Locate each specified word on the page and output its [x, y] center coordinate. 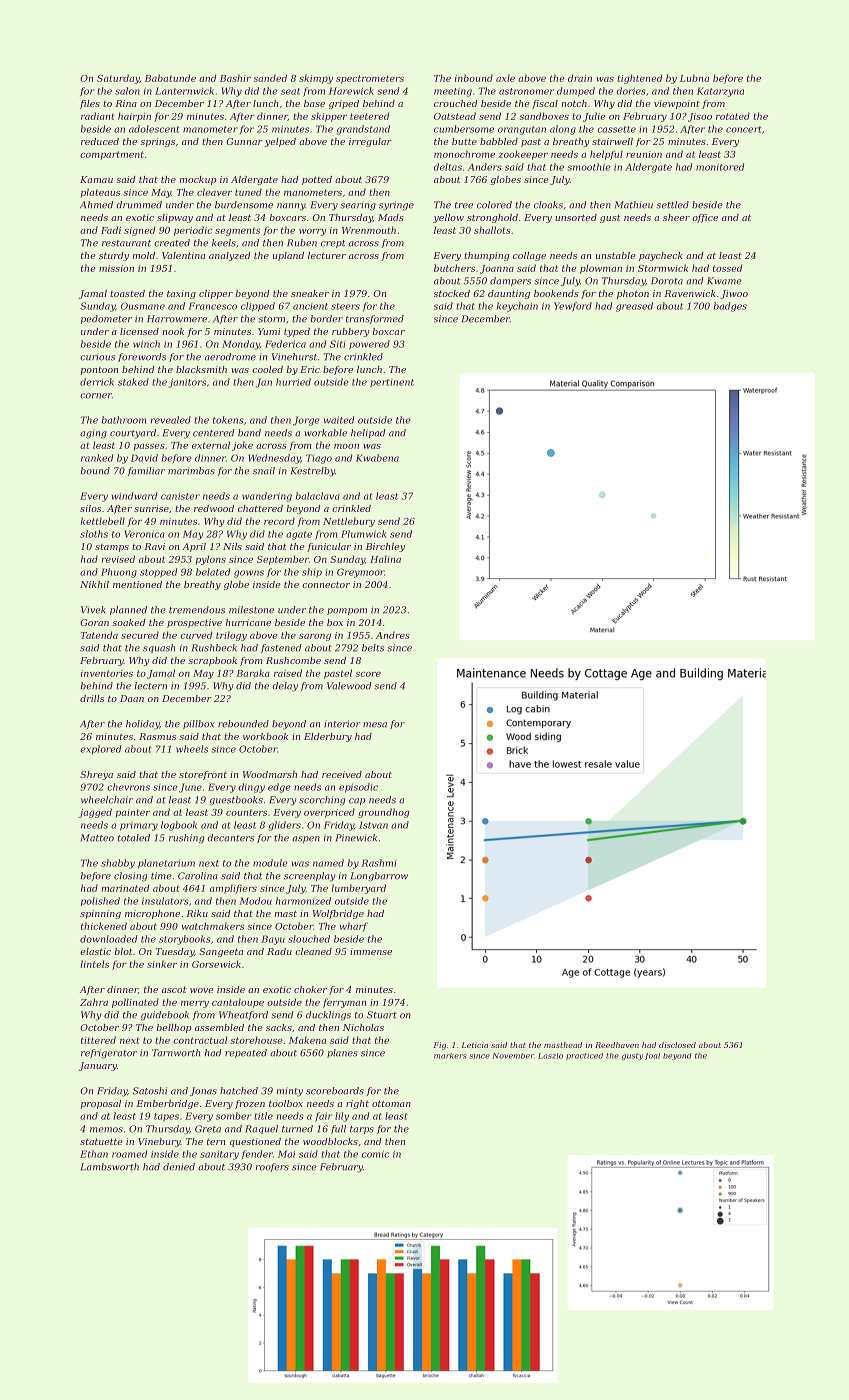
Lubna [694, 78]
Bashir [235, 78]
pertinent [392, 383]
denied [179, 1167]
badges [730, 307]
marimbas [191, 471]
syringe [396, 206]
